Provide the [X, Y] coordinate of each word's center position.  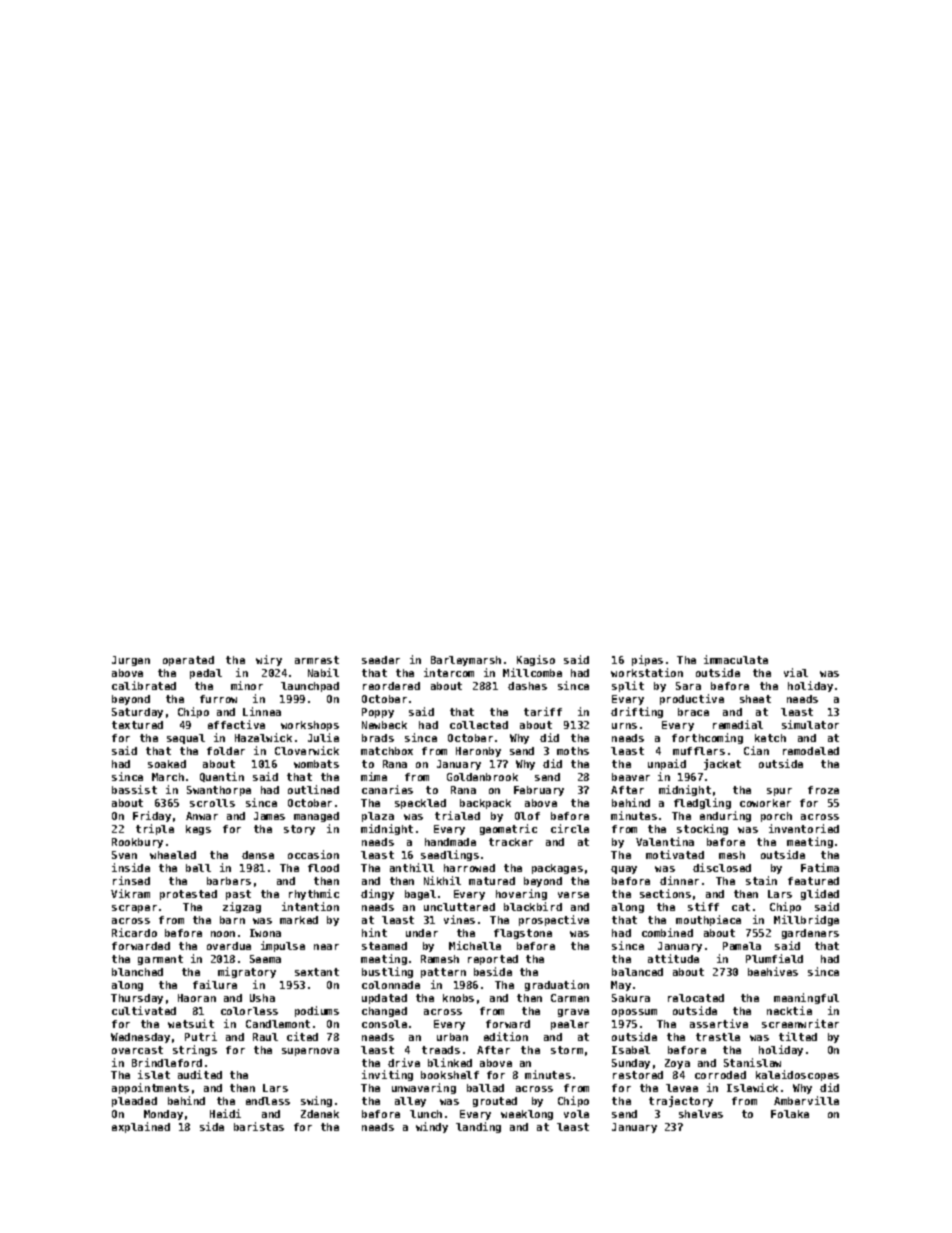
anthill [412, 867]
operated [188, 661]
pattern [443, 973]
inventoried [804, 828]
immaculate [736, 659]
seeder [381, 660]
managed [316, 817]
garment [160, 960]
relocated [696, 998]
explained [141, 1127]
